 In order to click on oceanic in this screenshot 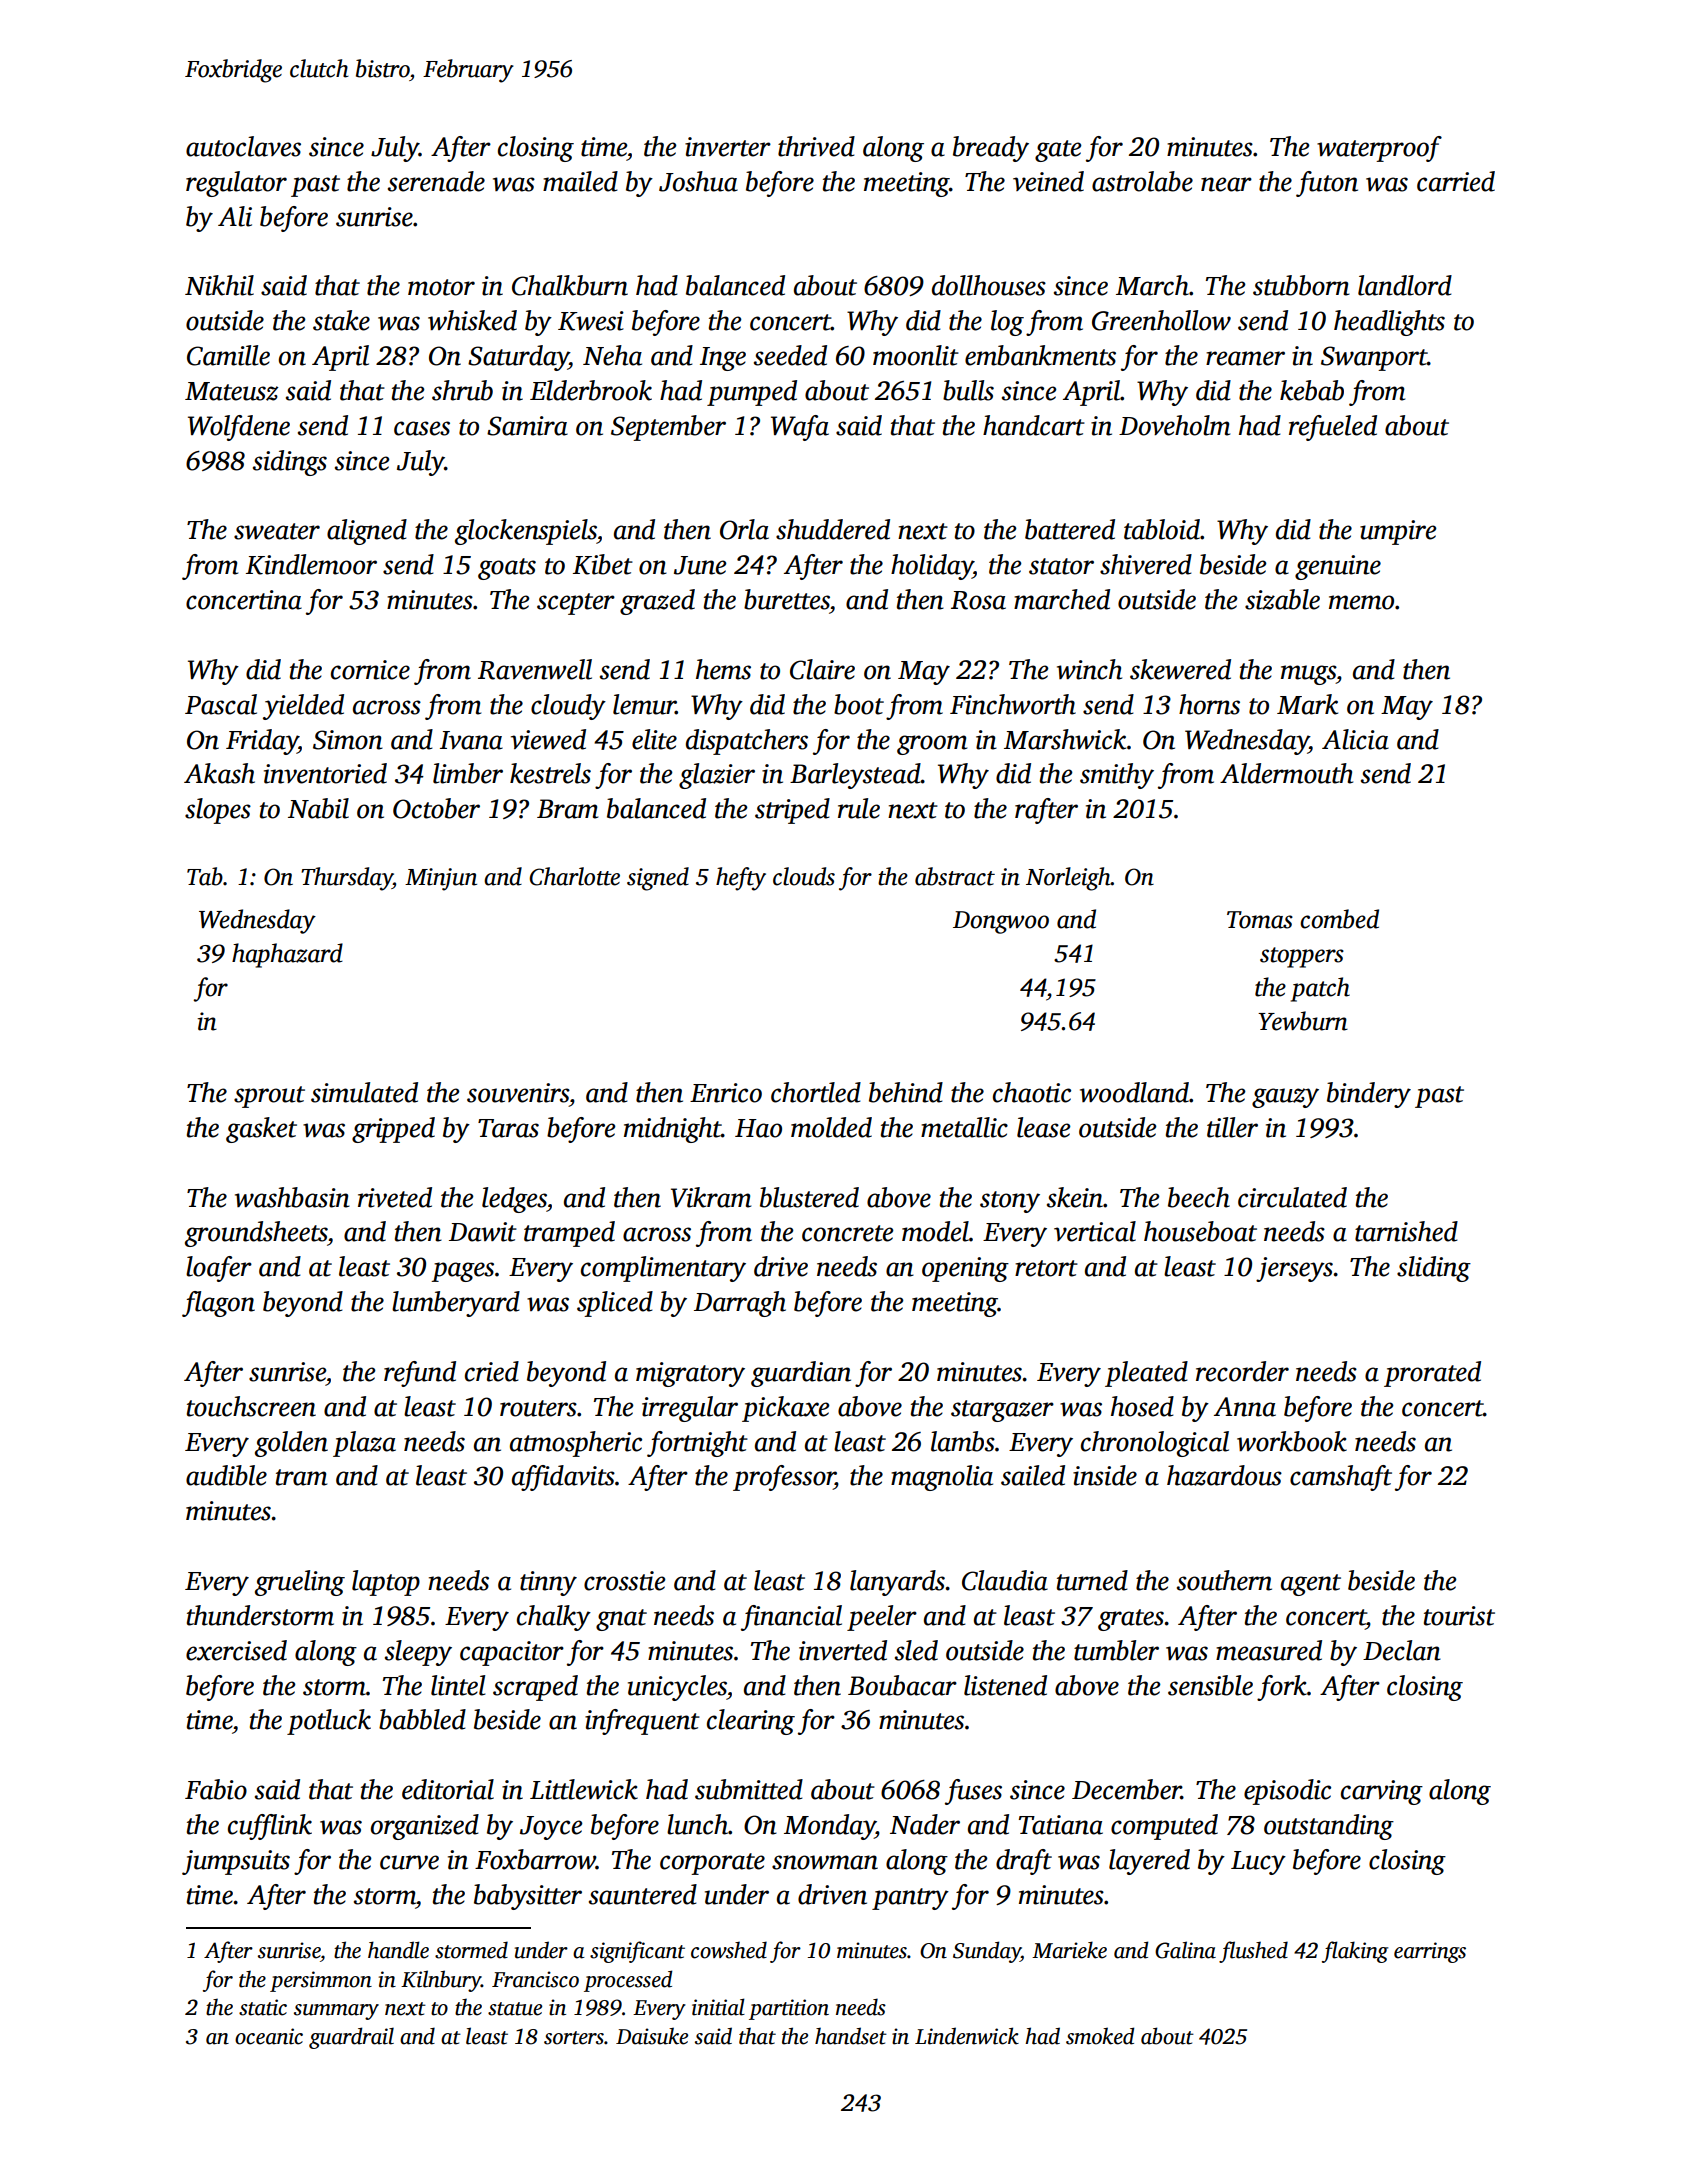, I will do `click(269, 2036)`.
